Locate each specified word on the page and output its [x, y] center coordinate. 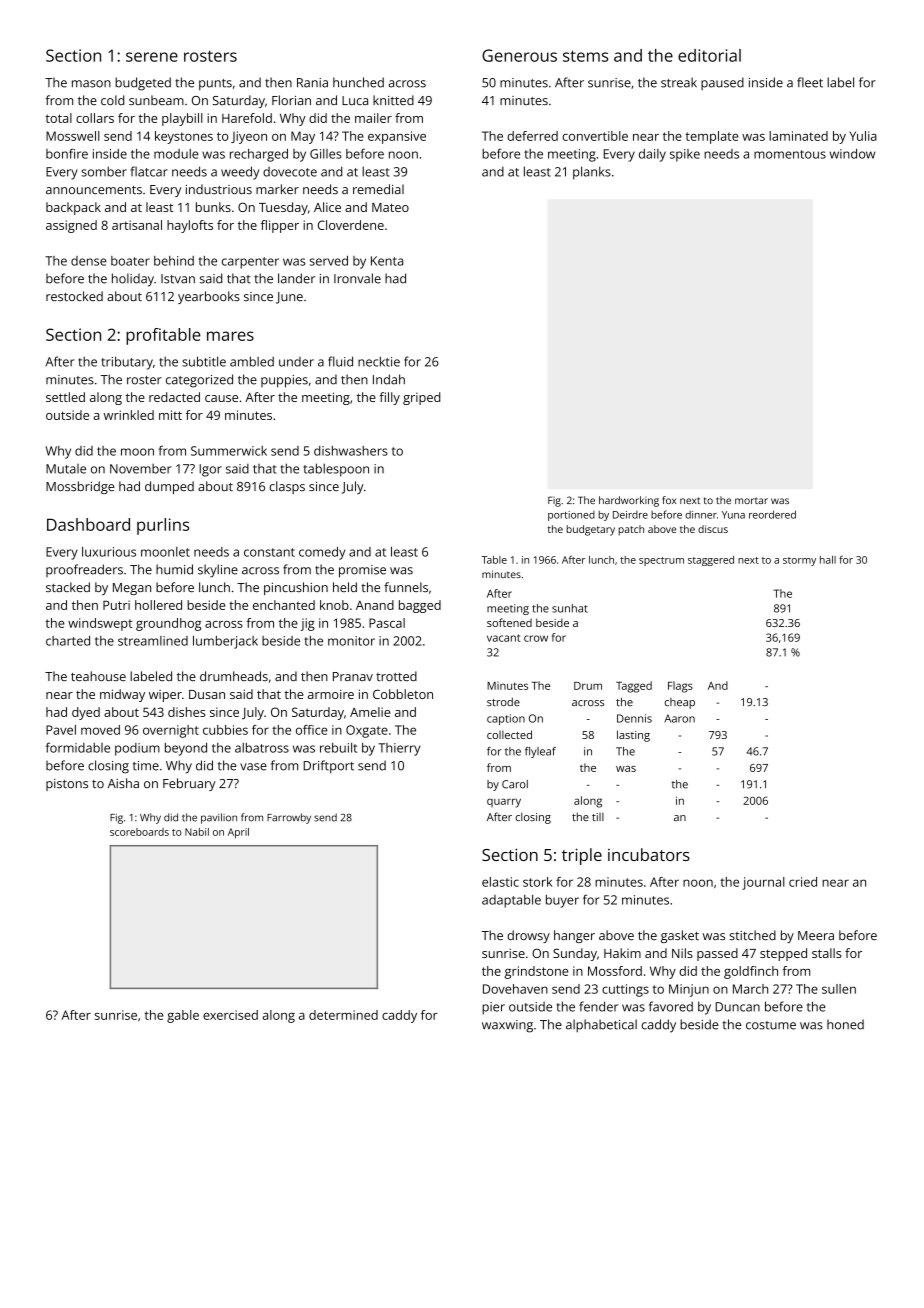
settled [65, 397]
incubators [649, 854]
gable [183, 1016]
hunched [358, 82]
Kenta [387, 261]
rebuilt [338, 748]
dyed [86, 713]
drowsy [528, 936]
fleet [810, 82]
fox [669, 500]
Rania [312, 83]
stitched [752, 935]
